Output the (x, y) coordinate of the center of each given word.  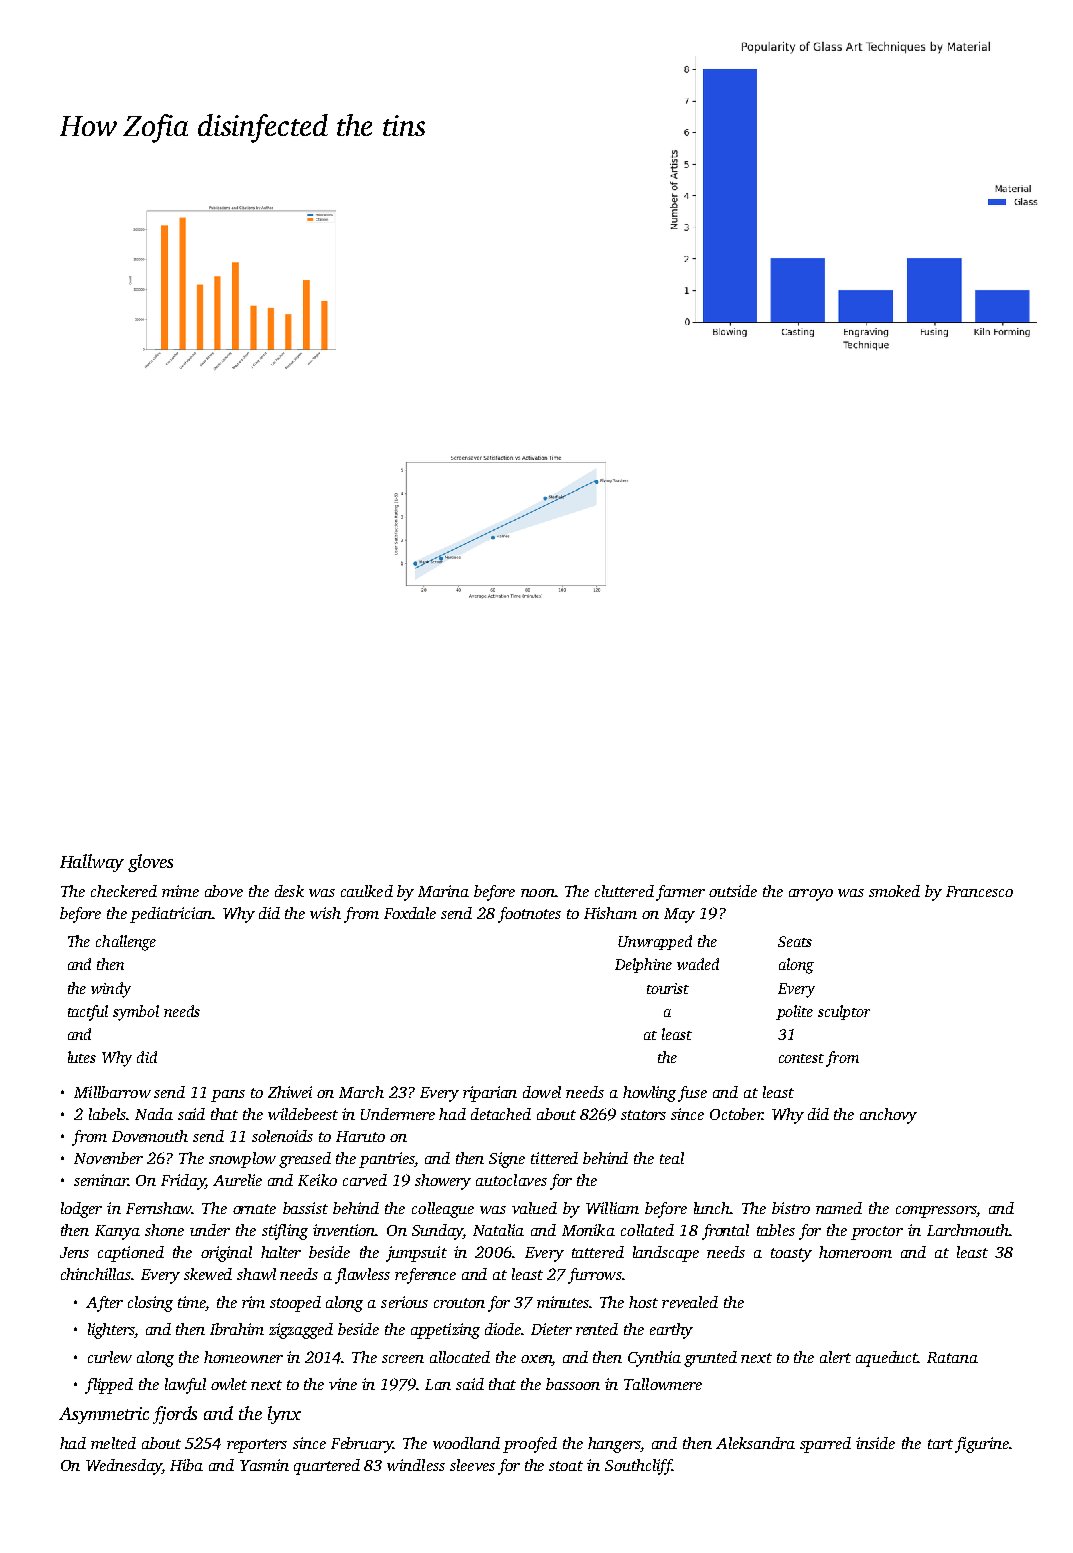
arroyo (811, 895)
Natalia (498, 1230)
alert (835, 1357)
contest (801, 1058)
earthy (671, 1331)
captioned (131, 1254)
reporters (257, 1446)
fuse (692, 1094)
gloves (150, 863)
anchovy (888, 1116)
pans (228, 1096)
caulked (367, 891)
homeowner (243, 1357)
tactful (88, 1013)
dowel (542, 1092)
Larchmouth (968, 1230)
